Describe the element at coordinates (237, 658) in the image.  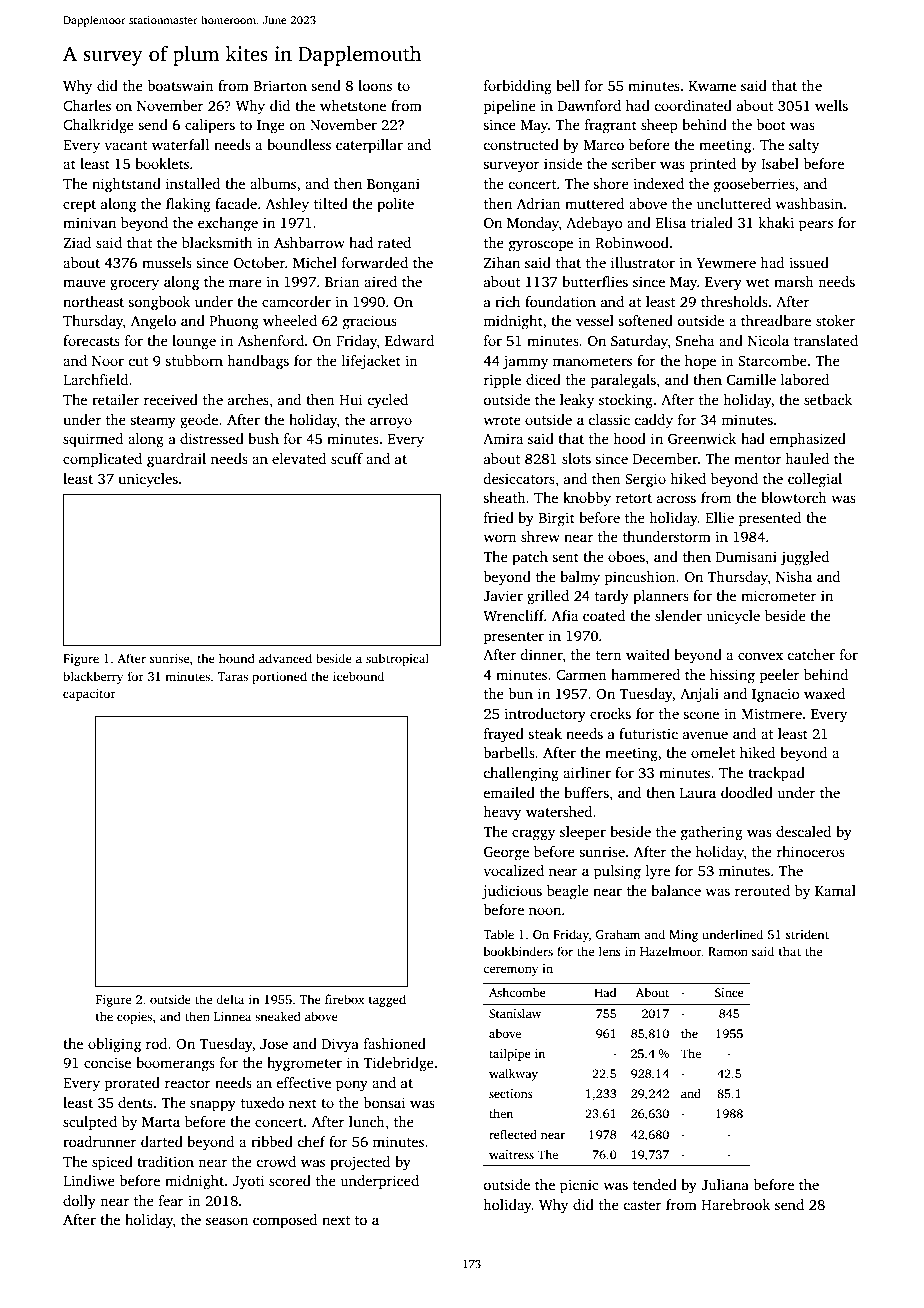
I see `hound` at that location.
